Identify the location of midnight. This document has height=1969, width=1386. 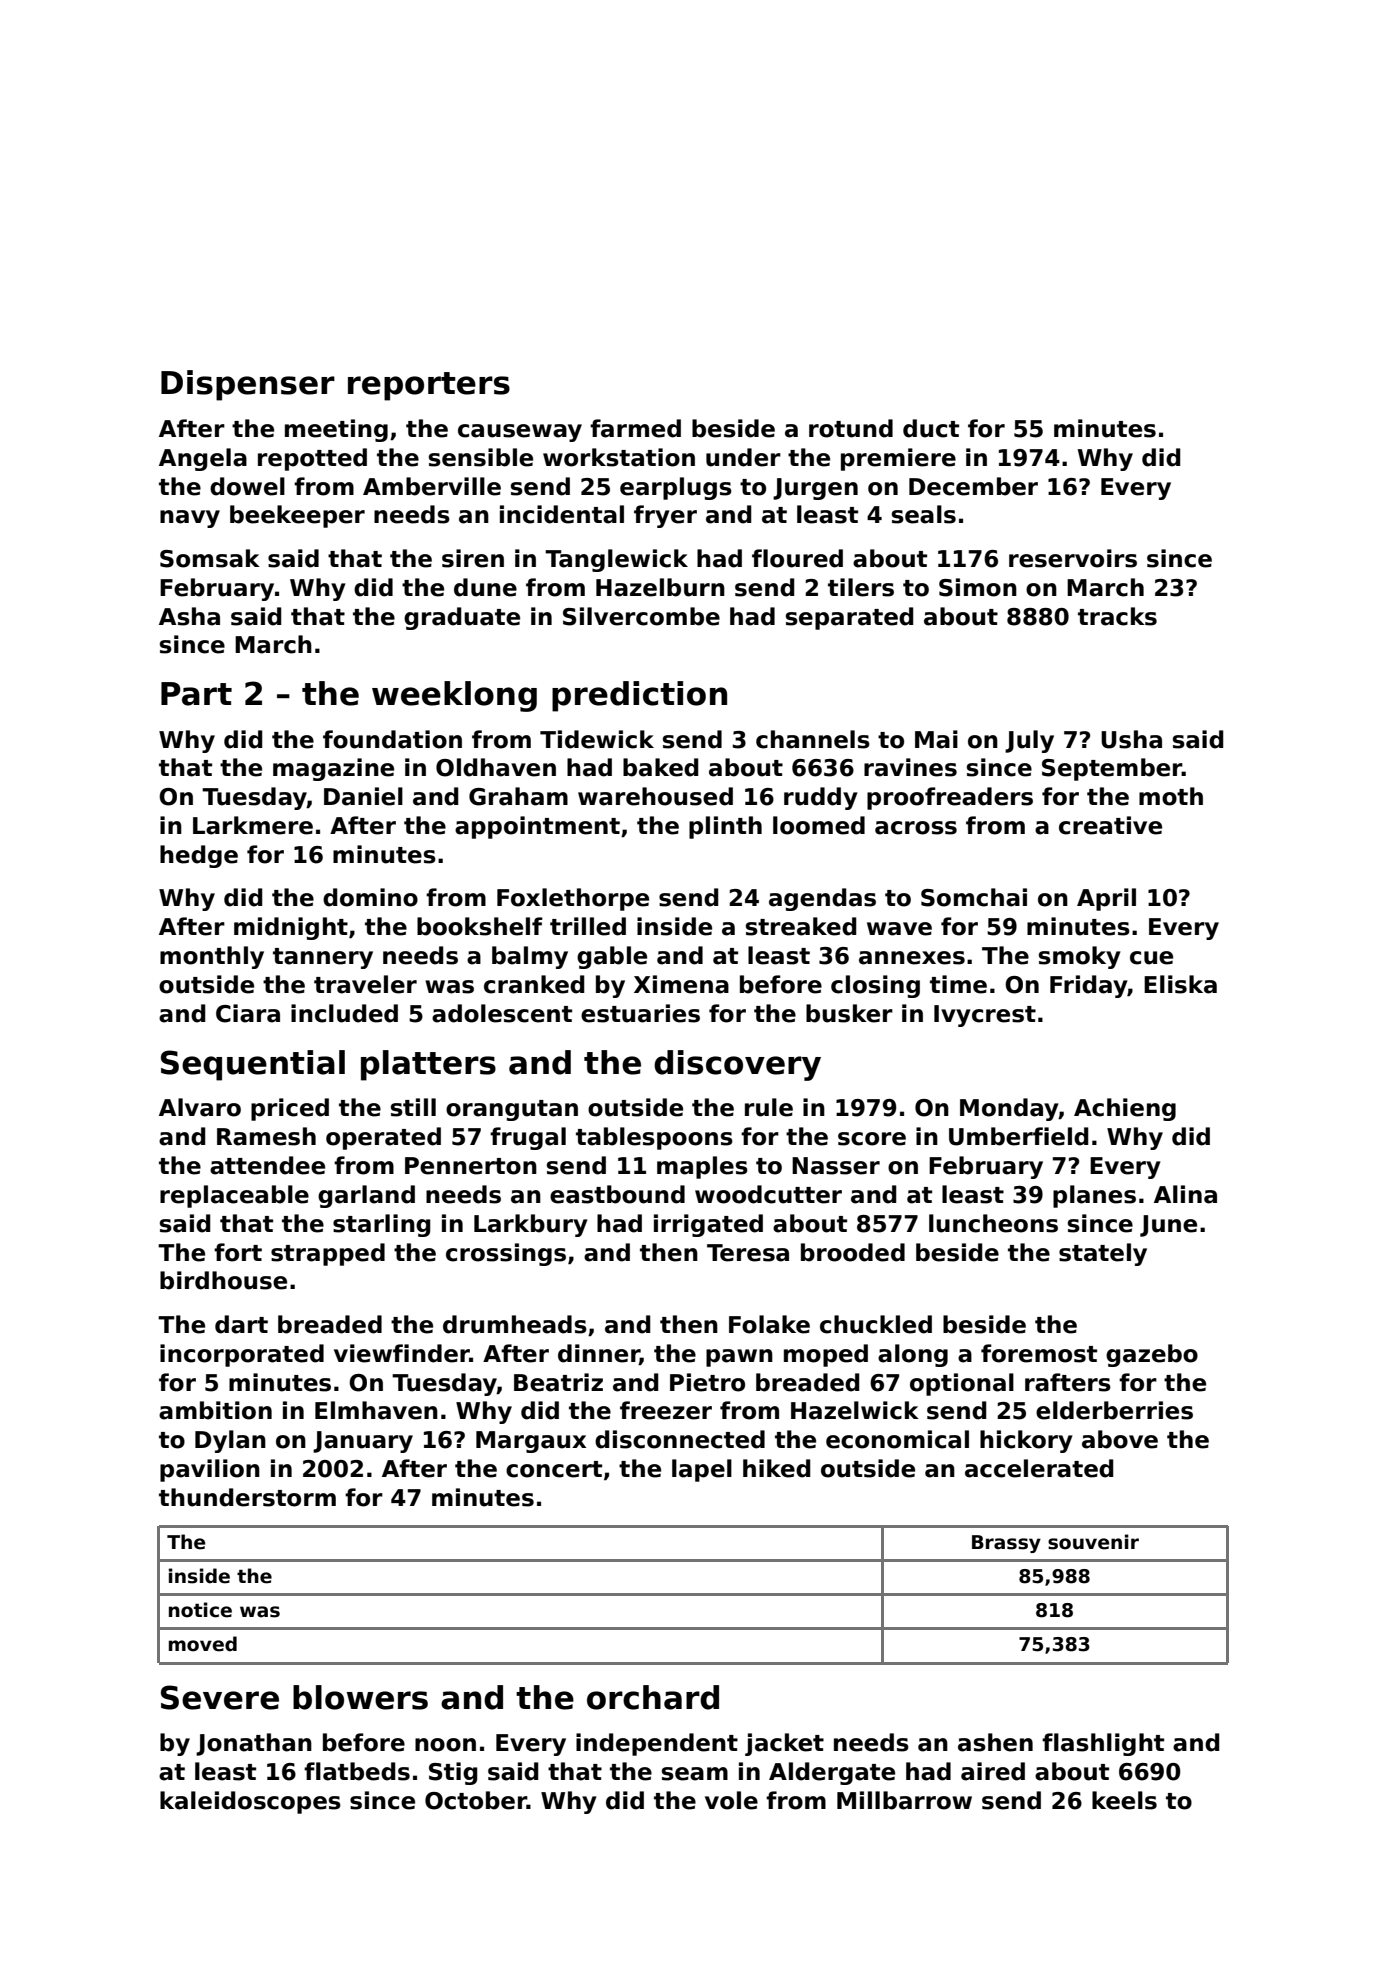
(291, 928).
